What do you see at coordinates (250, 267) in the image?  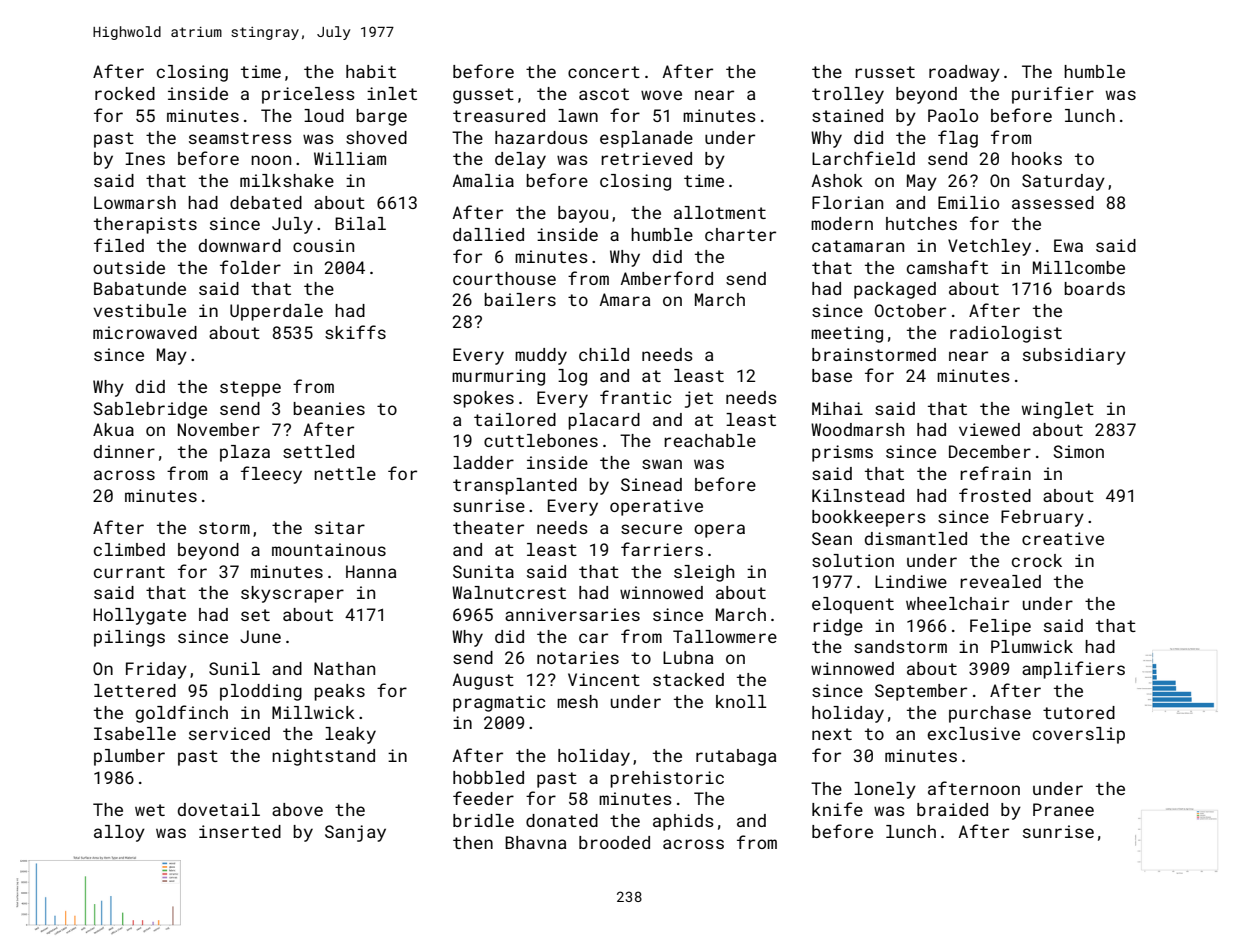 I see `folder` at bounding box center [250, 267].
